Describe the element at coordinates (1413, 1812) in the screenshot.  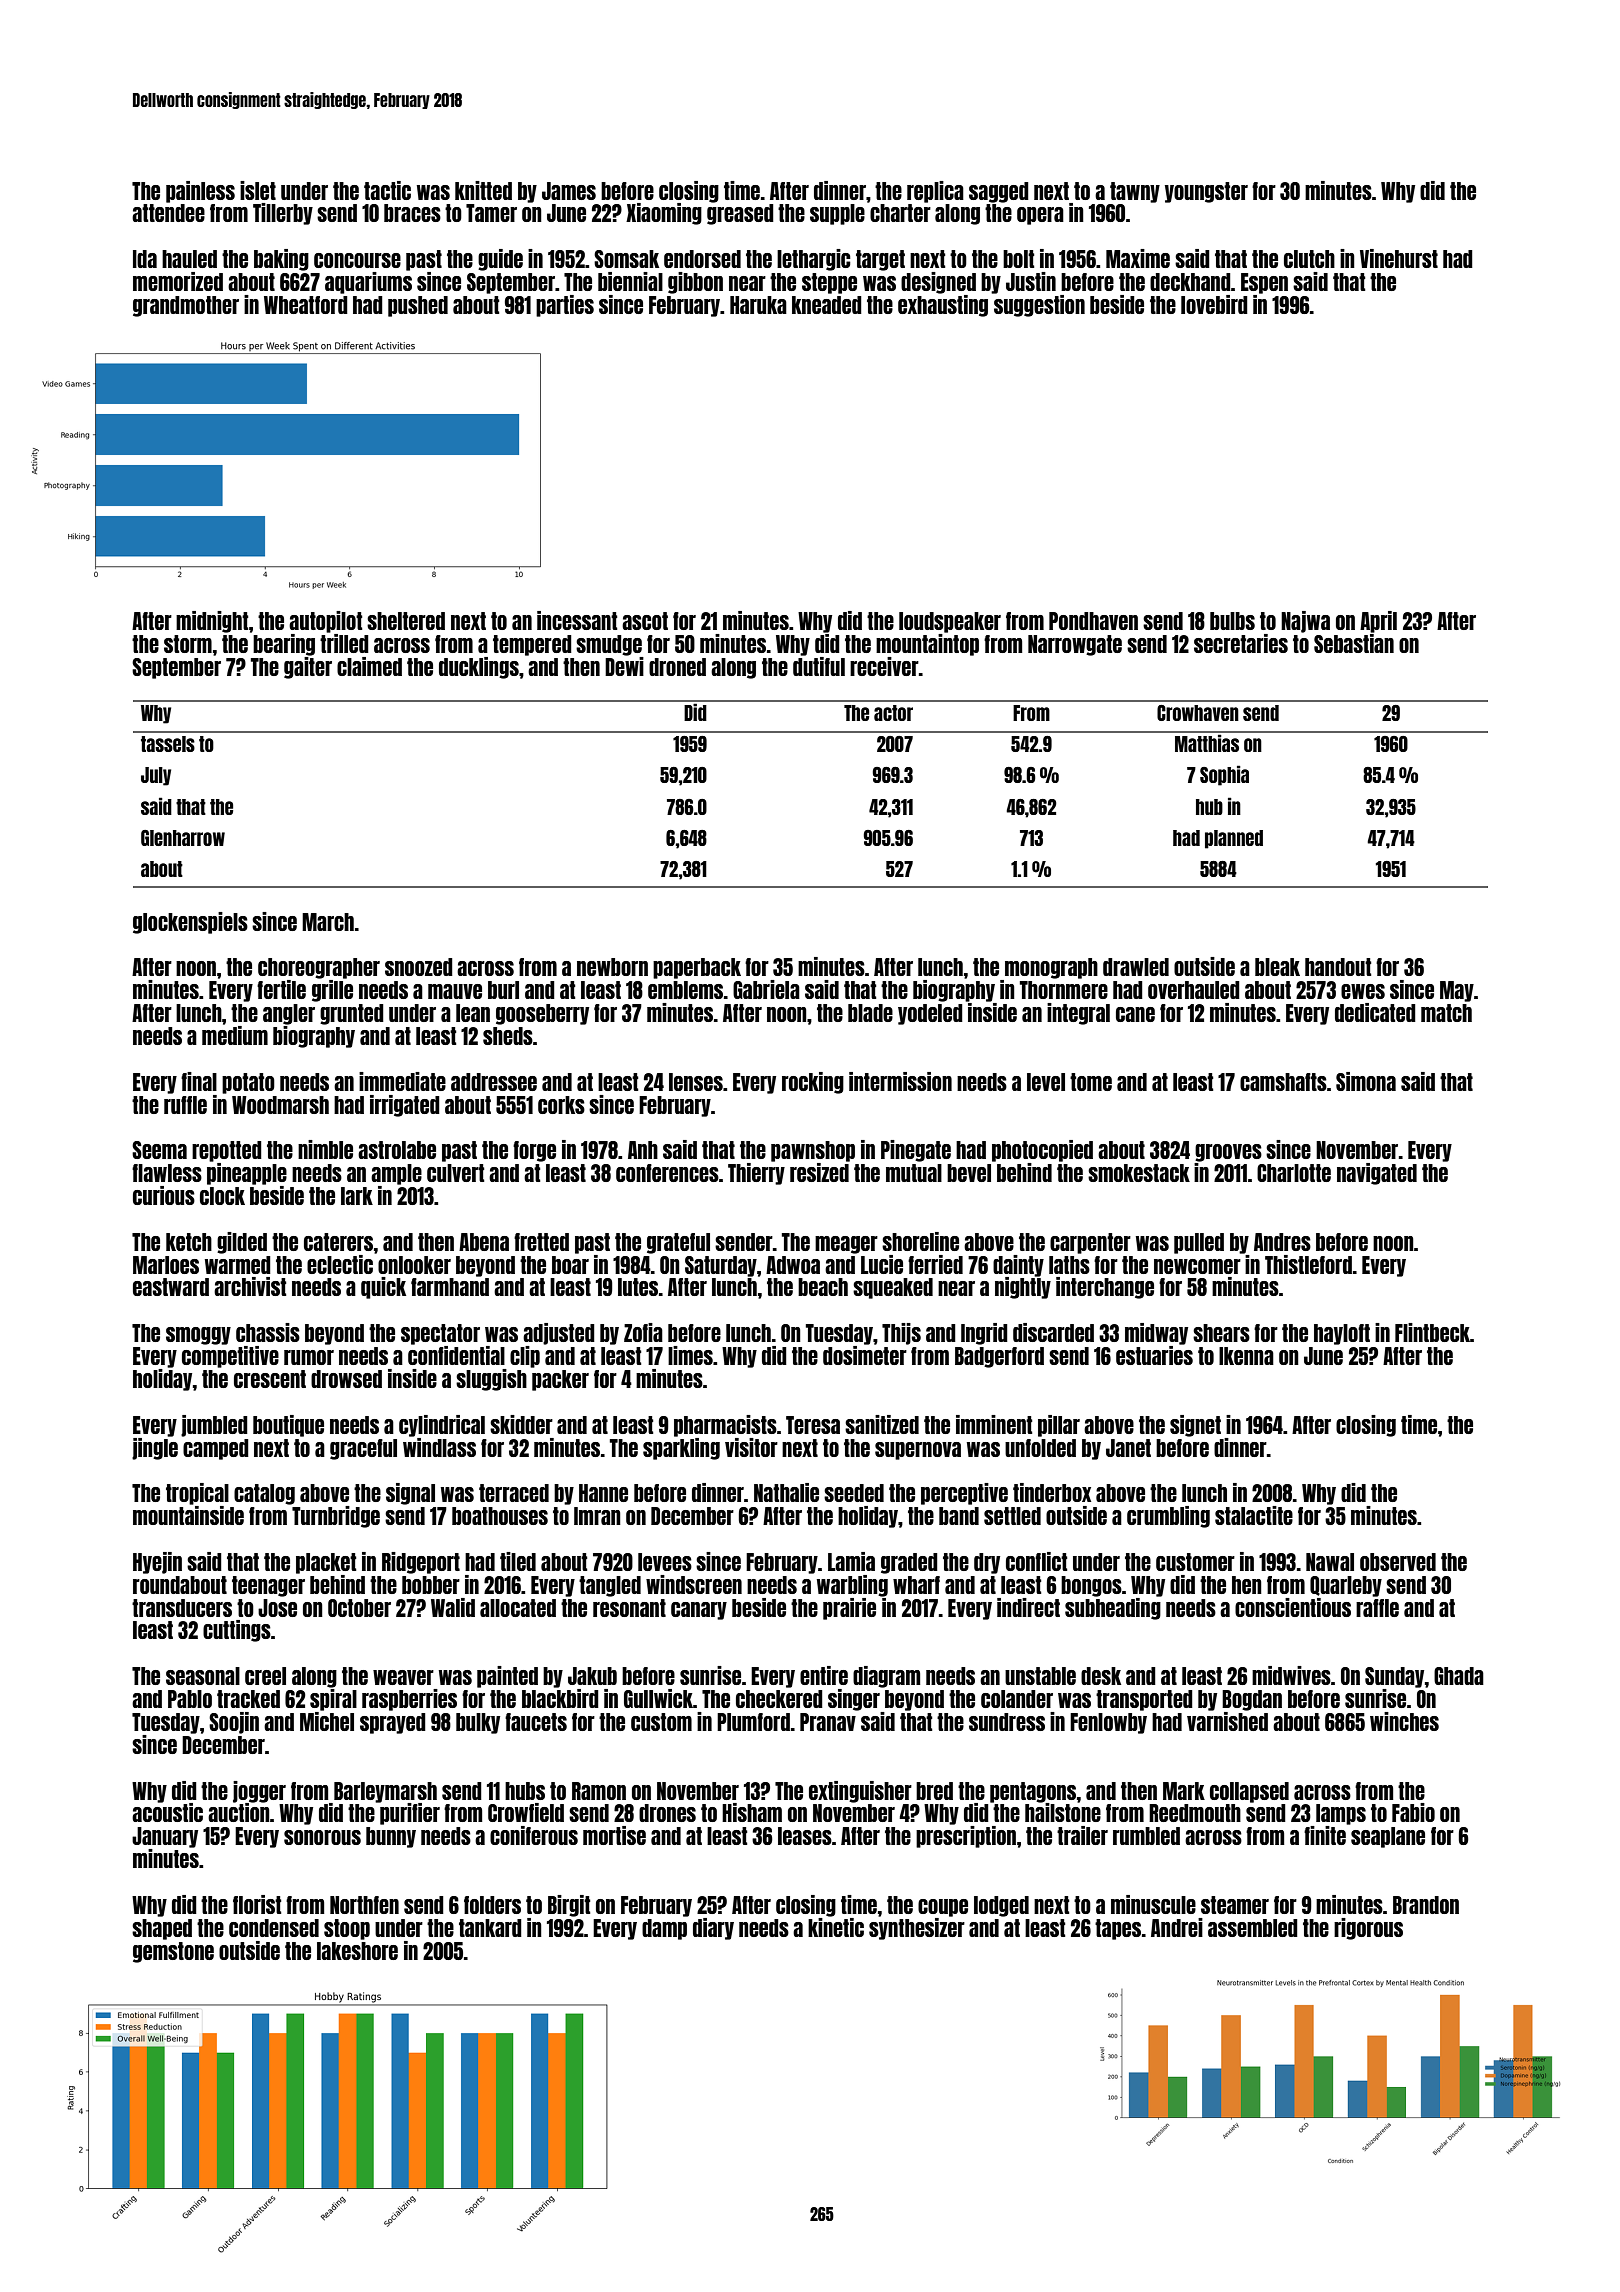
I see `Fabio` at that location.
